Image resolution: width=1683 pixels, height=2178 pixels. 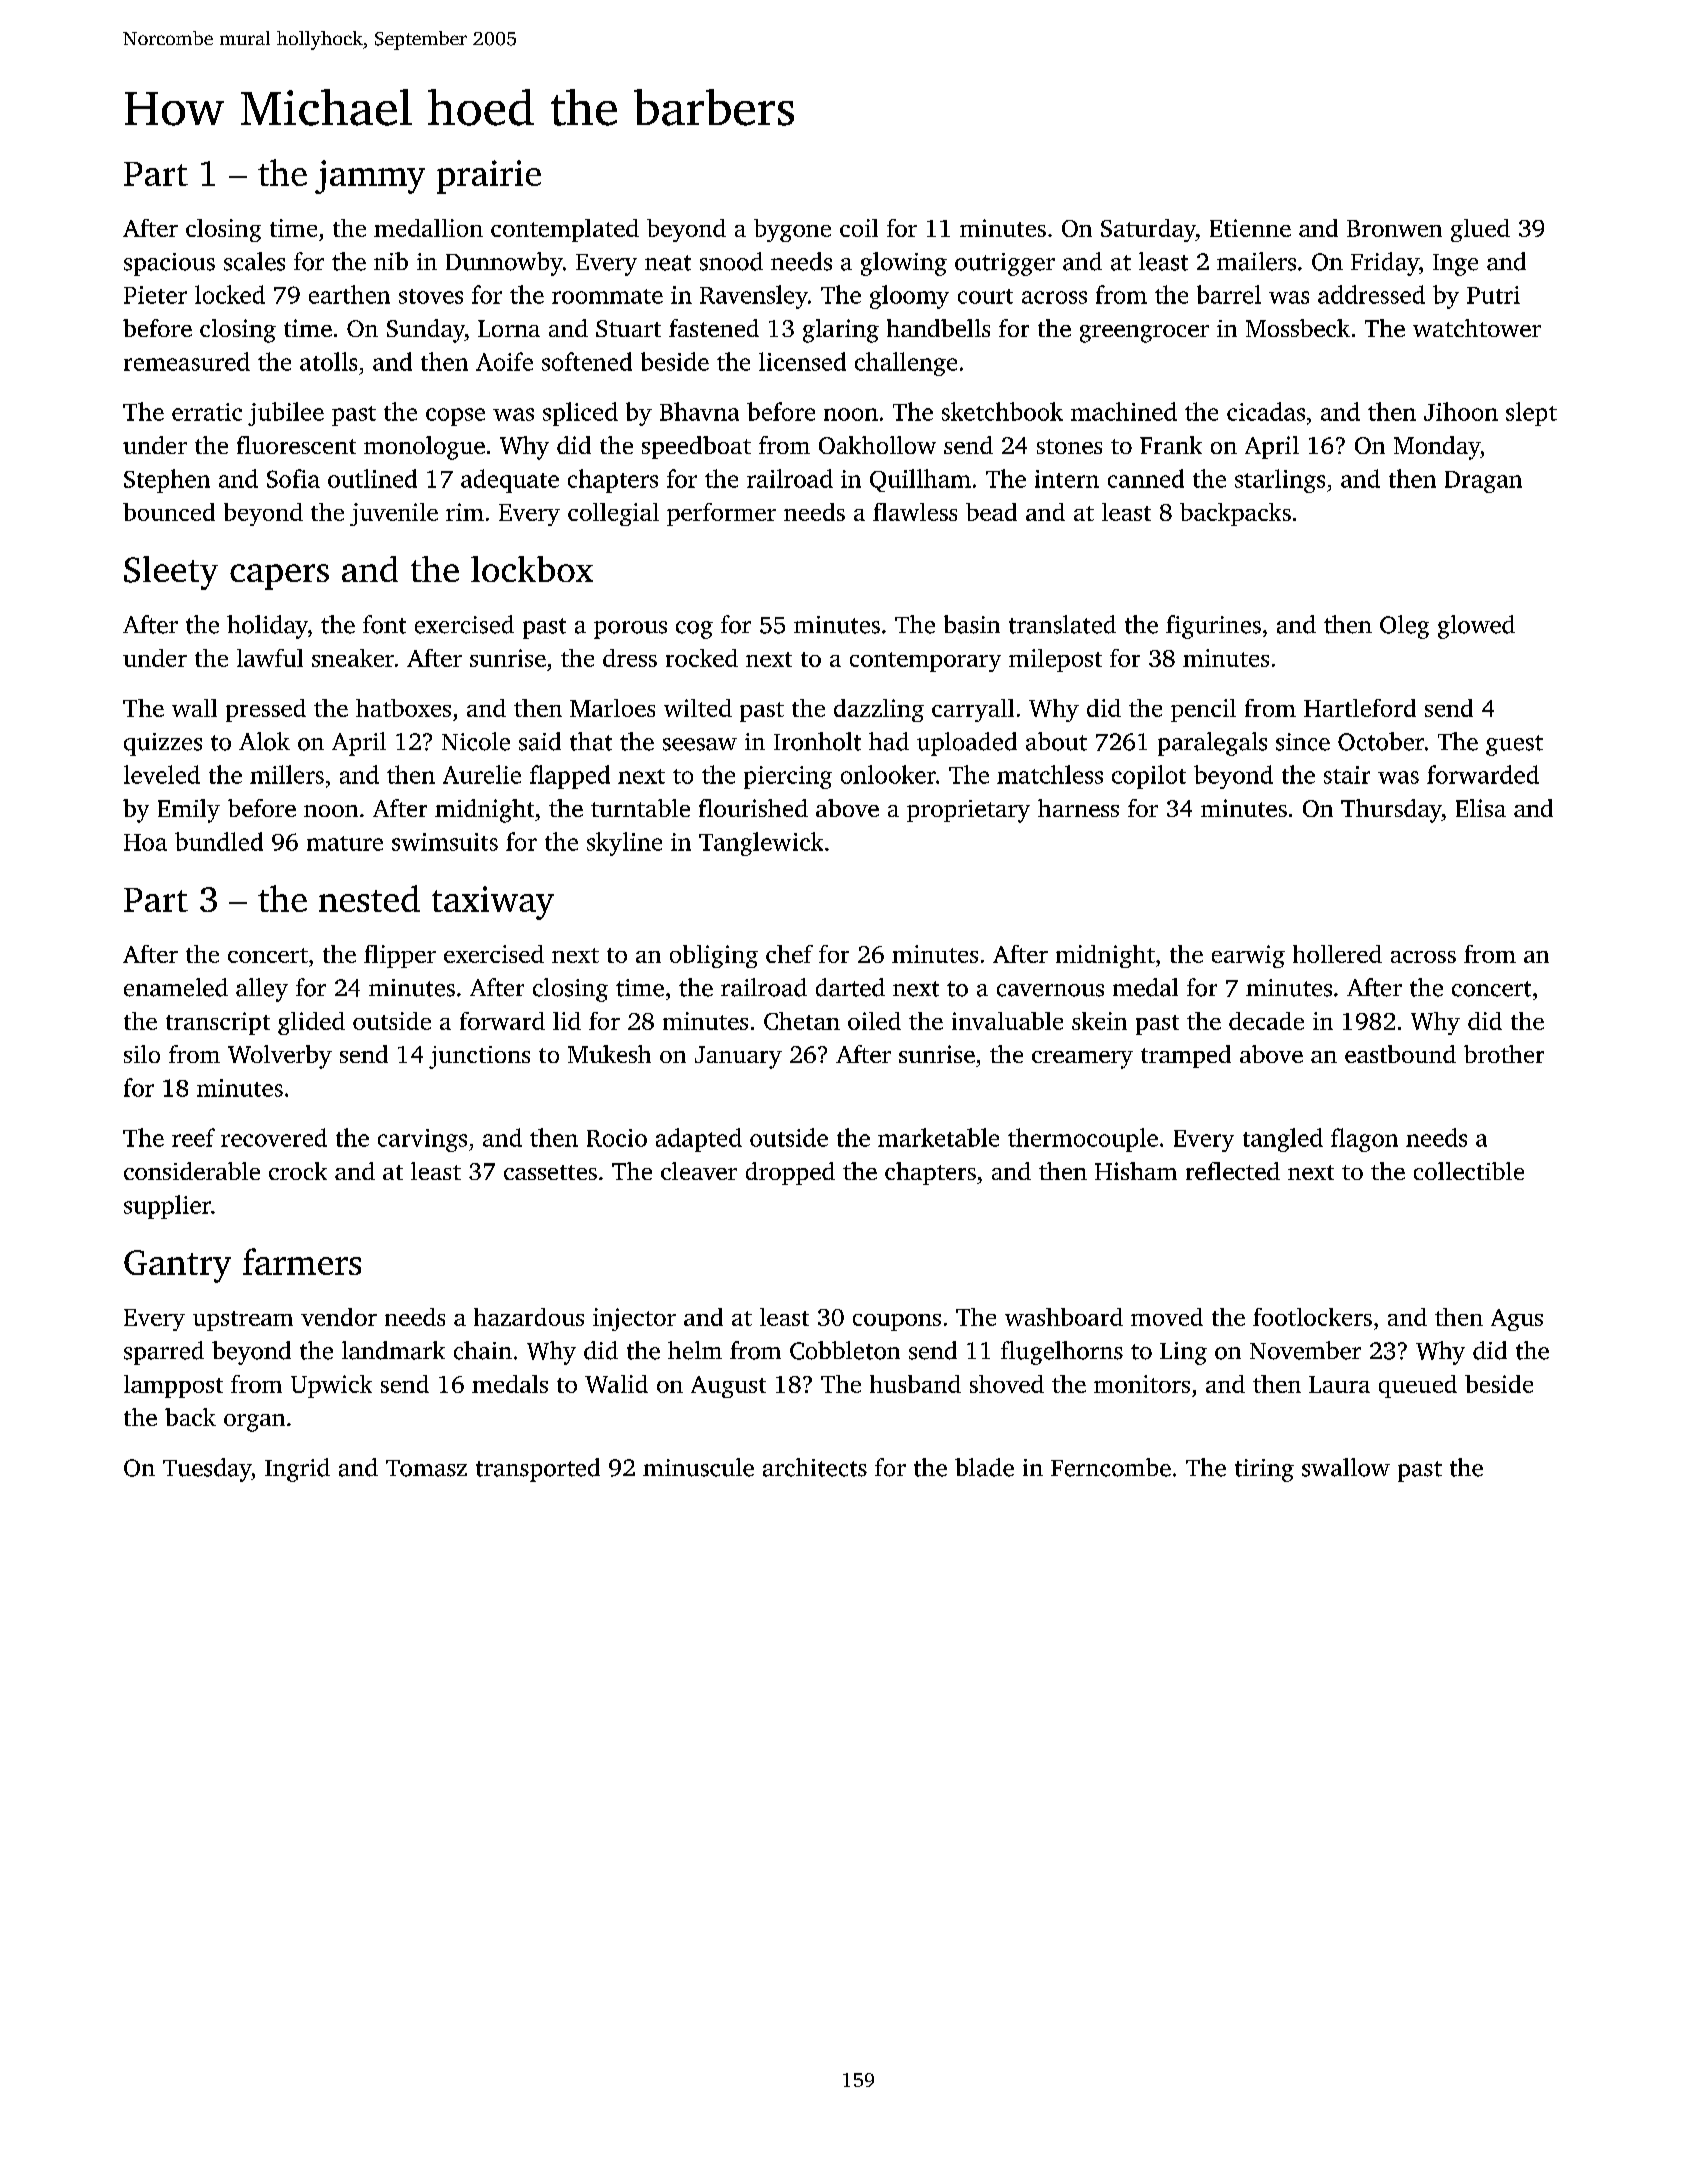 I want to click on proprietary, so click(x=968, y=811).
